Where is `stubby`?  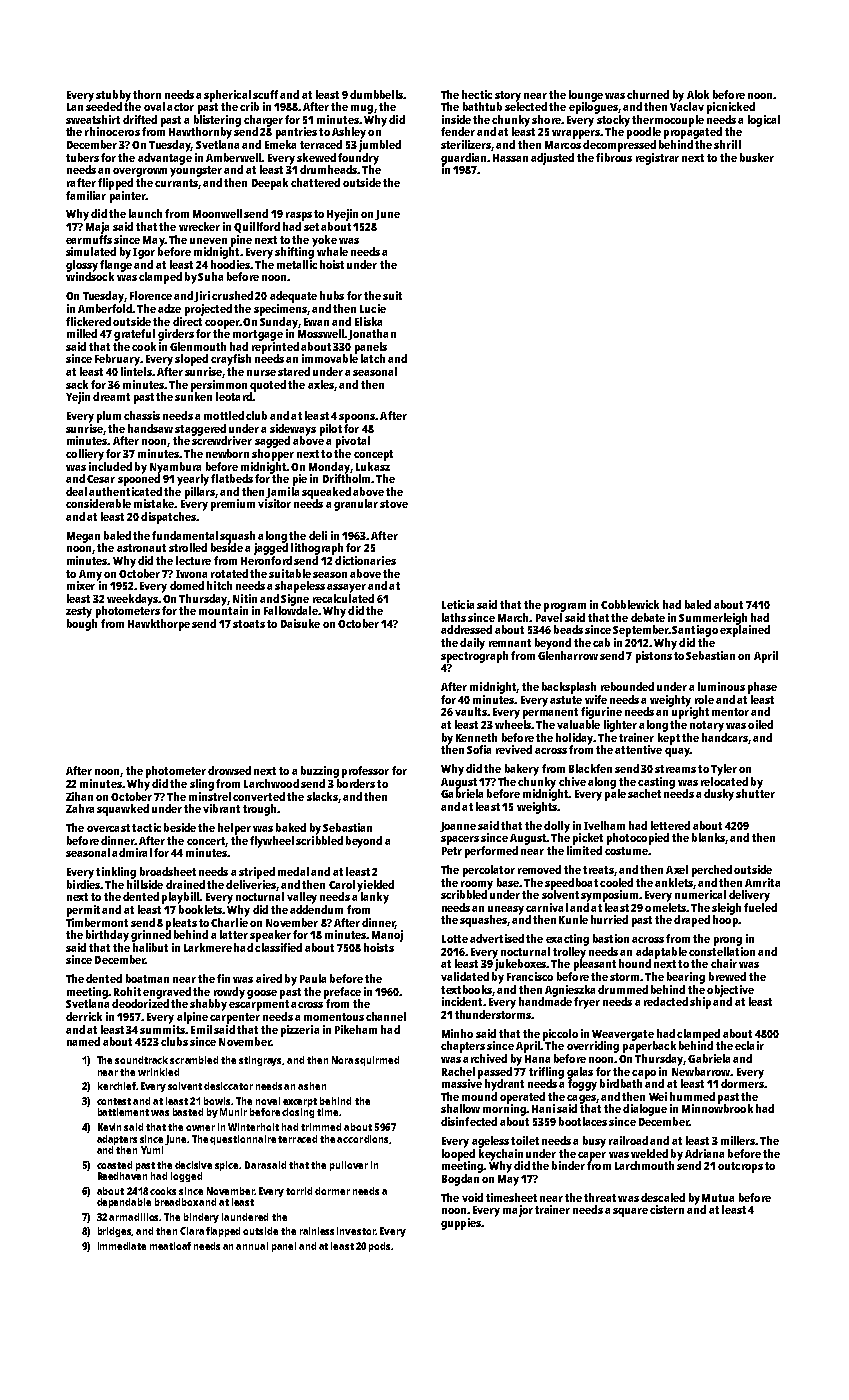 stubby is located at coordinates (113, 96).
